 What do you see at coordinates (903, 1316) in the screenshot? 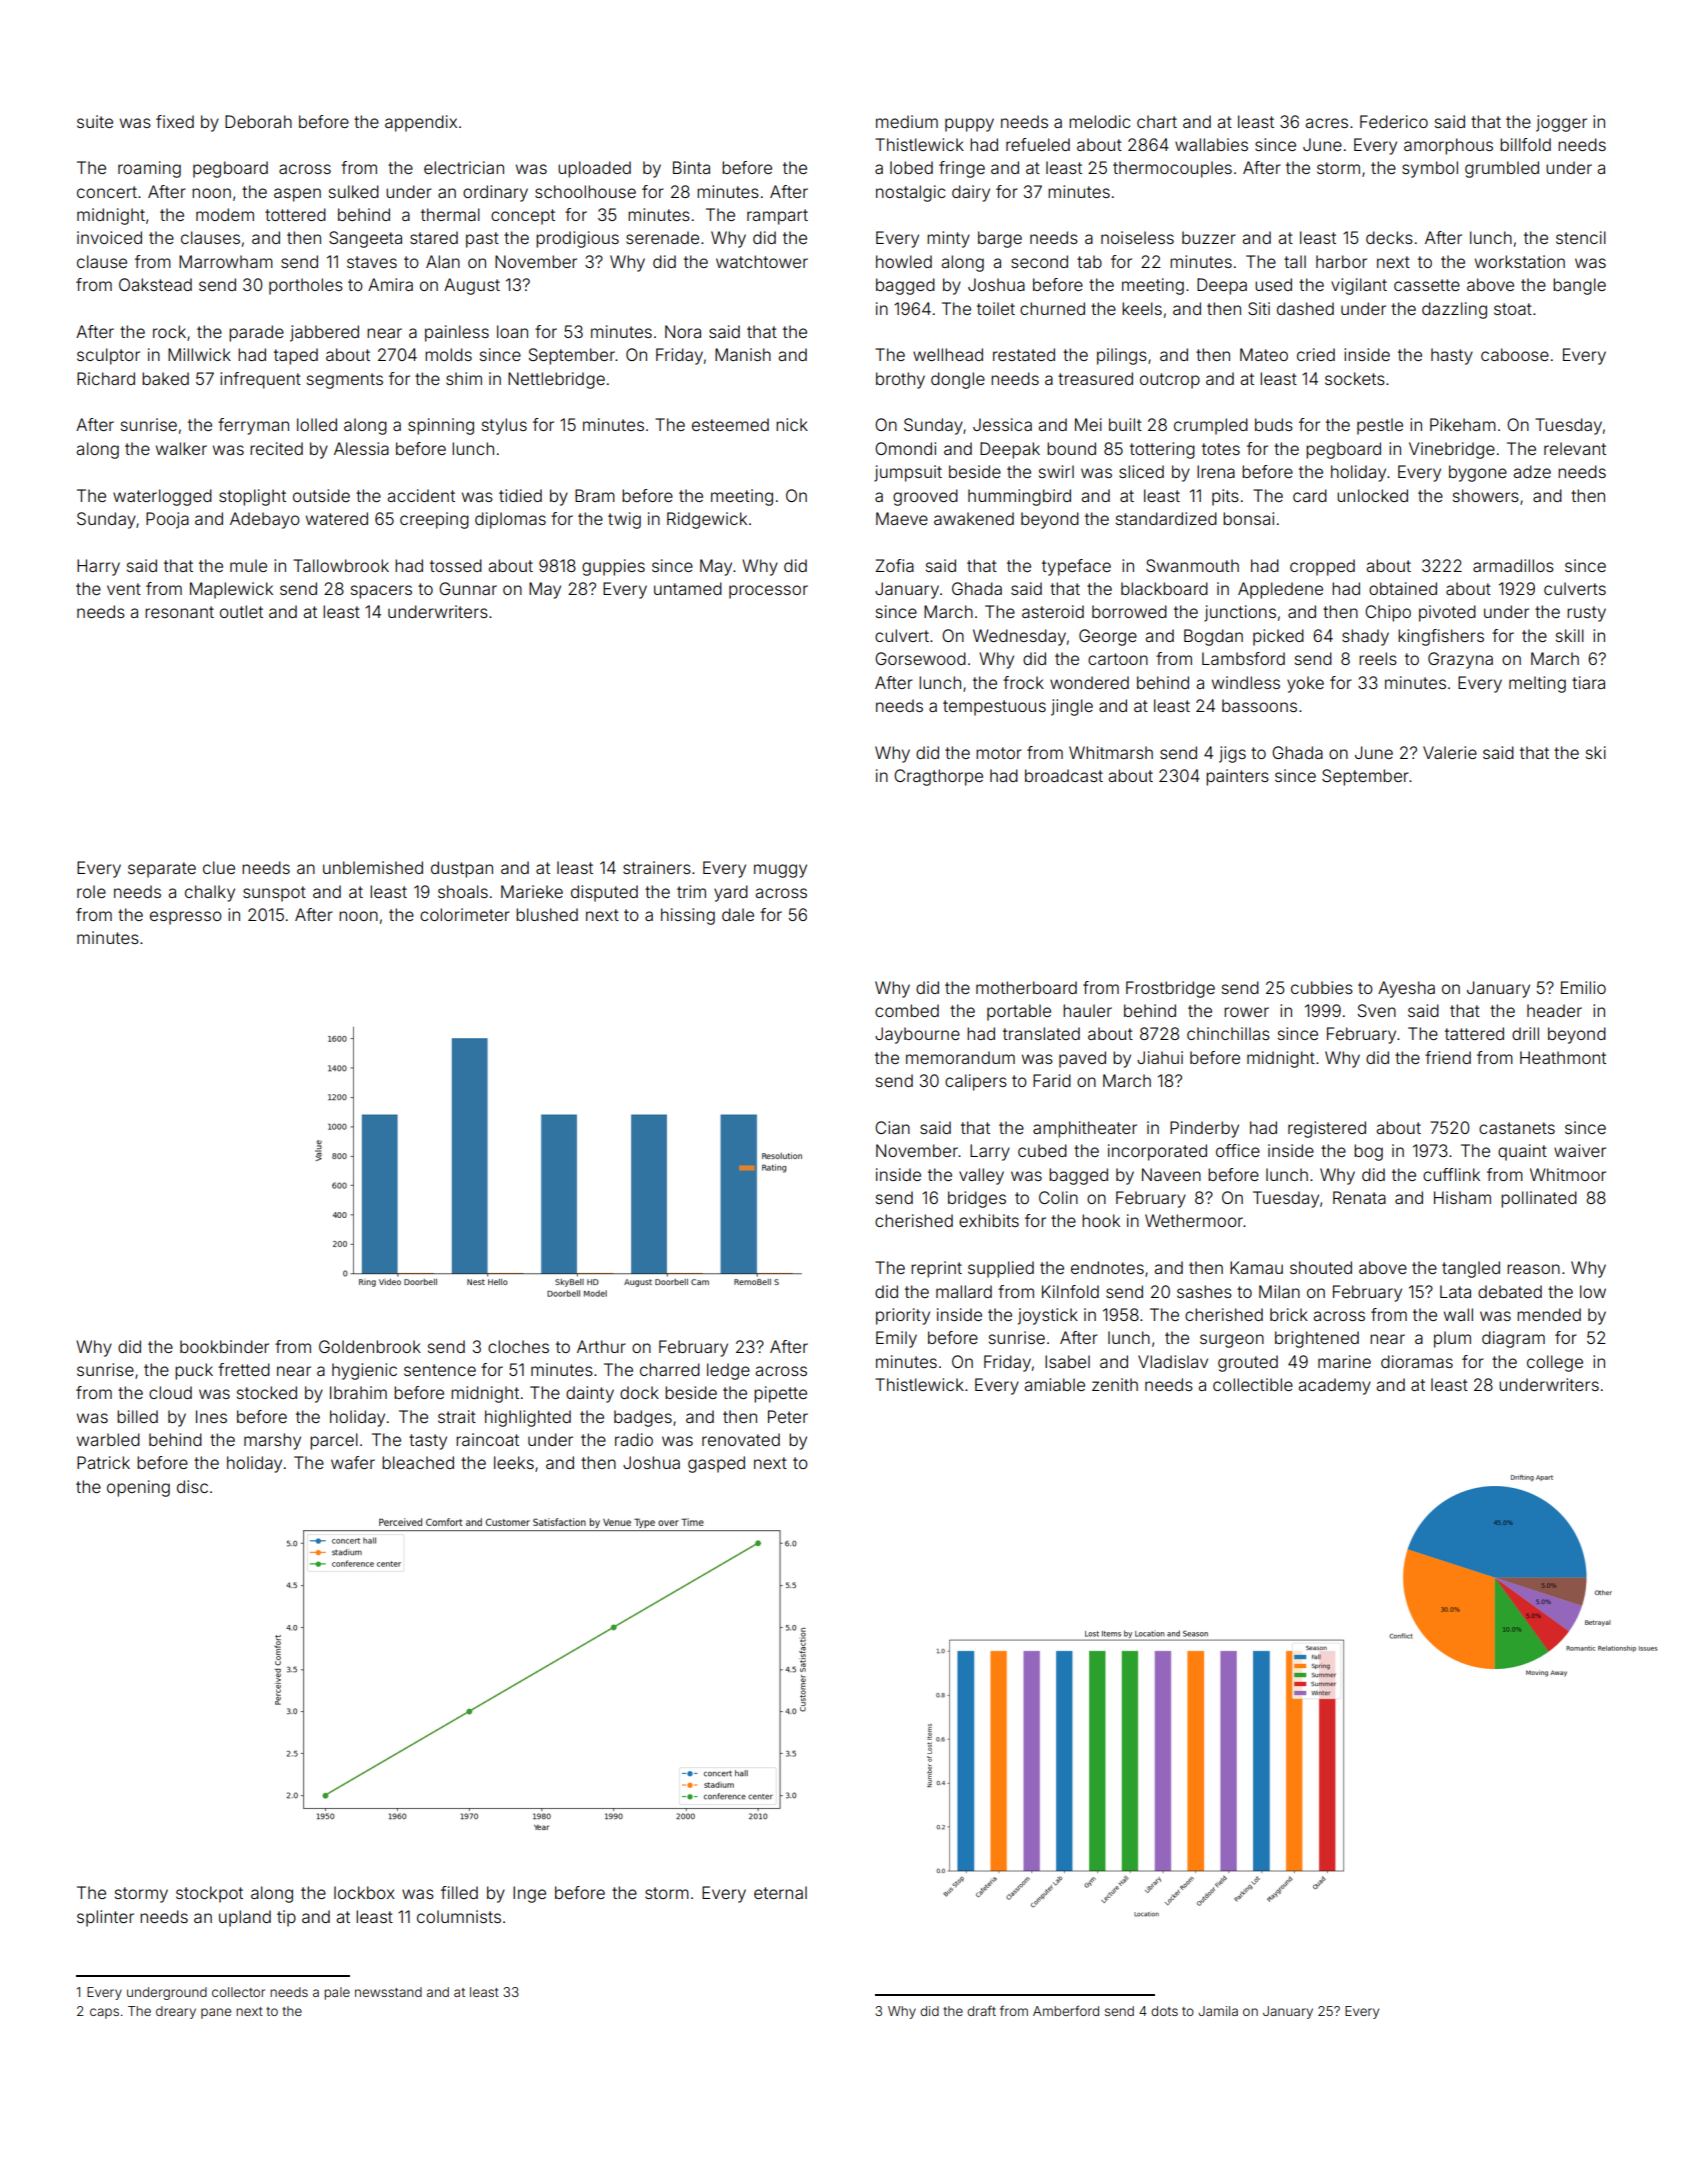
I see `priority` at bounding box center [903, 1316].
